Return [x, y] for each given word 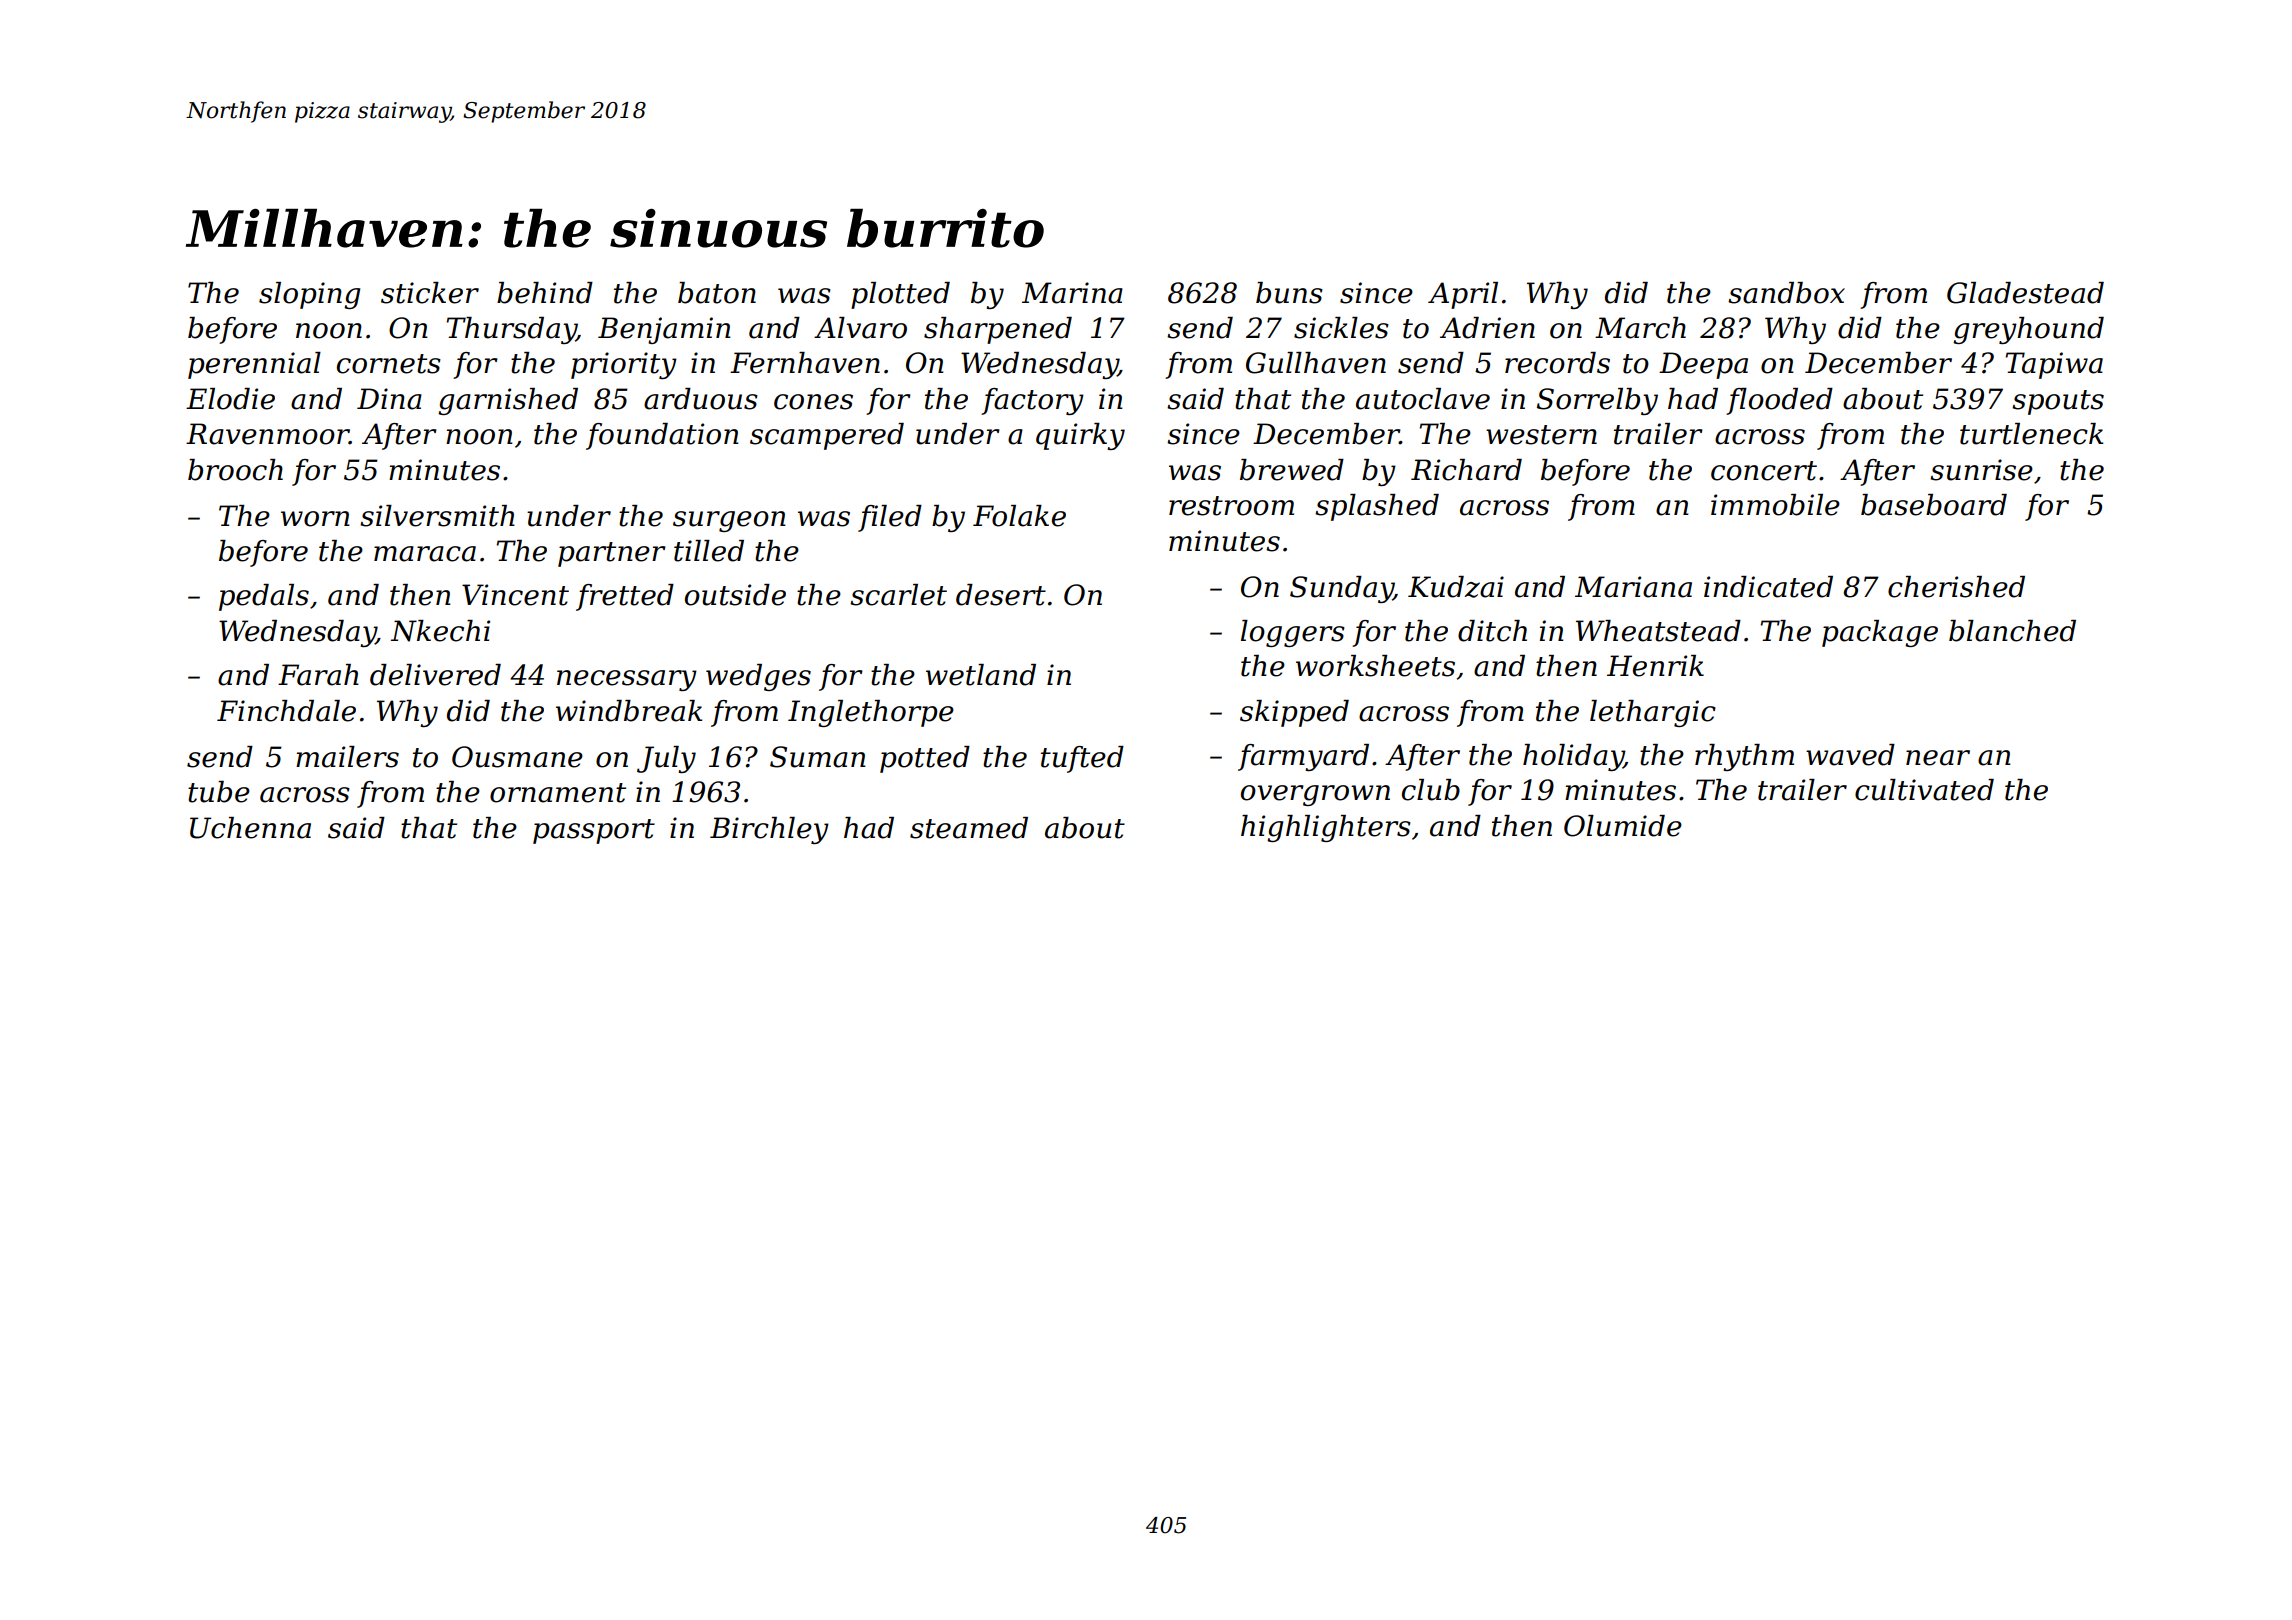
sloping [309, 295]
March [1640, 328]
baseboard [1934, 505]
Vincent [515, 595]
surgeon [729, 521]
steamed [969, 828]
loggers [1293, 633]
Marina [1072, 293]
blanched [2012, 631]
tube [219, 792]
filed [890, 518]
